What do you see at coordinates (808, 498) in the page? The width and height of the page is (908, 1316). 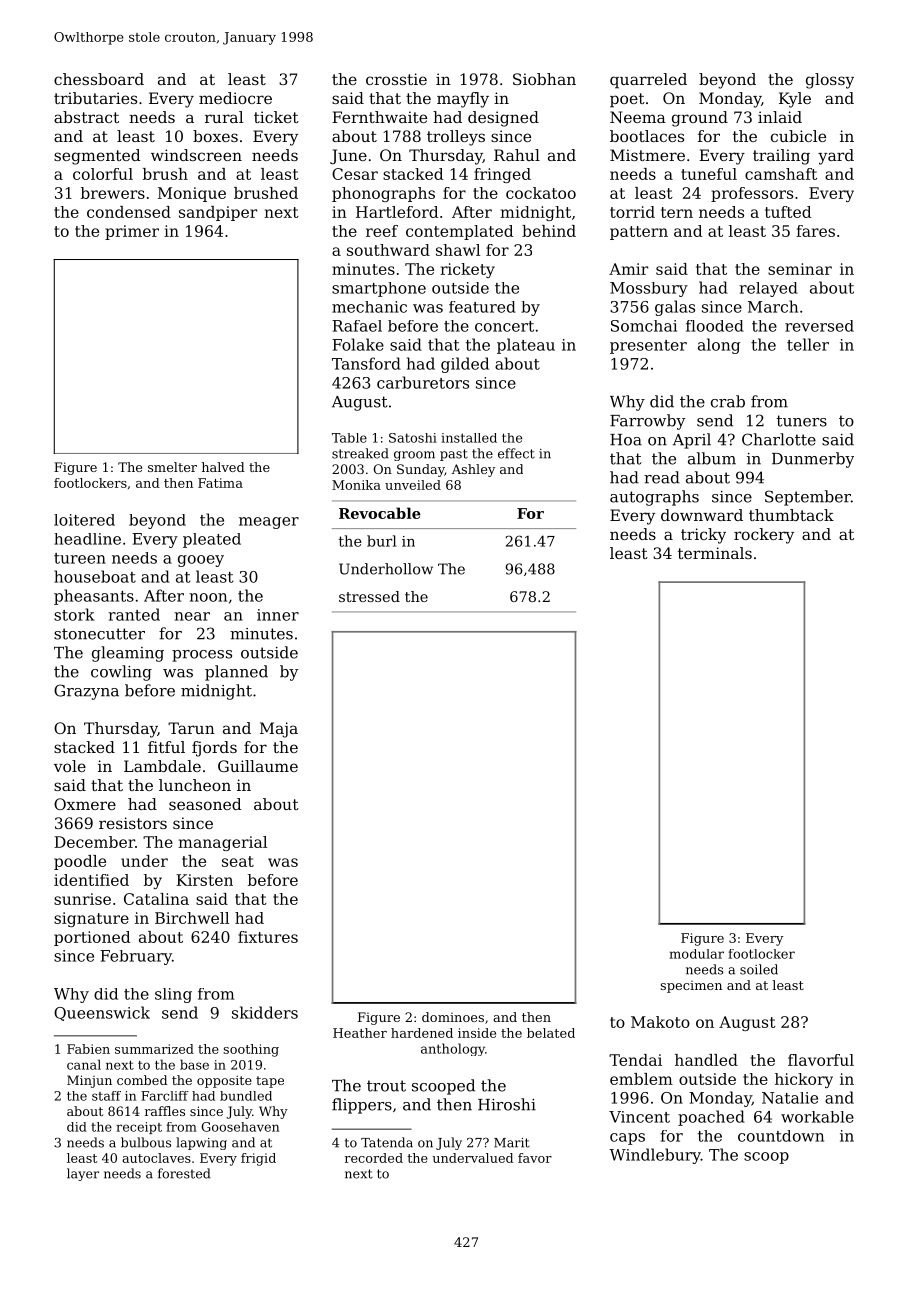 I see `September` at bounding box center [808, 498].
